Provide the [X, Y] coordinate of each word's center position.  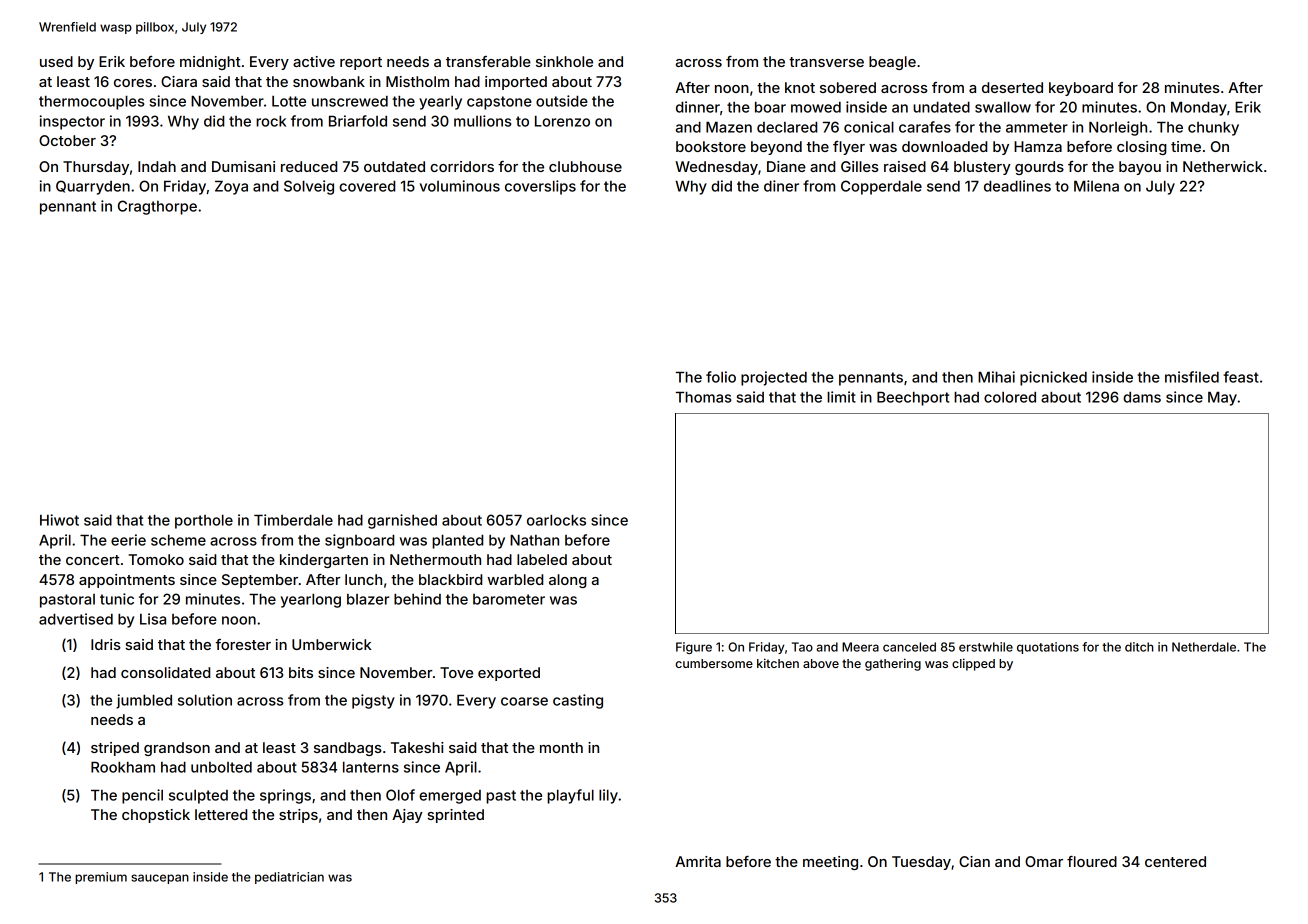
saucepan [160, 879]
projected [774, 378]
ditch [1139, 647]
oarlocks [556, 520]
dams [1142, 397]
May [1222, 399]
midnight [210, 63]
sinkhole [564, 61]
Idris [106, 644]
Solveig [309, 187]
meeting [830, 863]
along [568, 581]
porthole [204, 522]
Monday [1199, 109]
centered [1175, 861]
